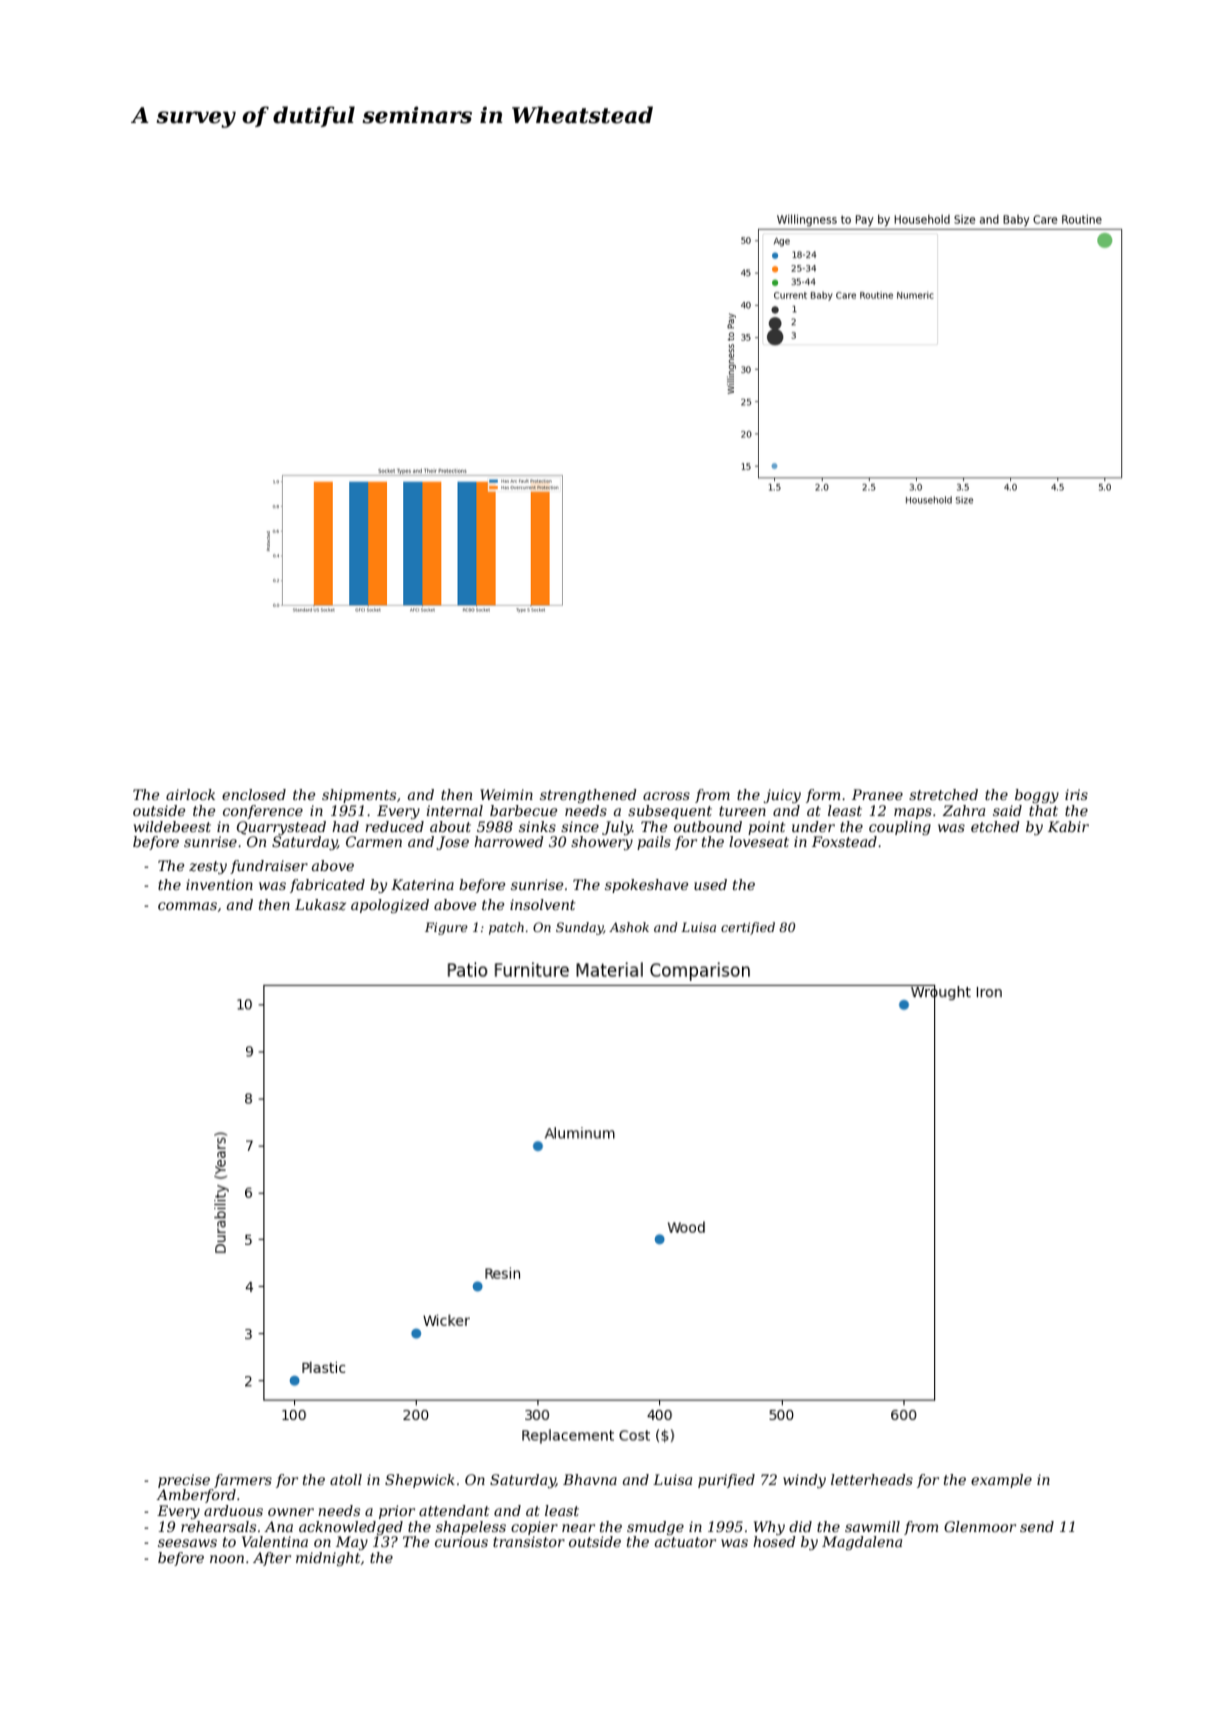 This page has height=1727, width=1221. What do you see at coordinates (590, 1479) in the page?
I see `Bhavna` at bounding box center [590, 1479].
